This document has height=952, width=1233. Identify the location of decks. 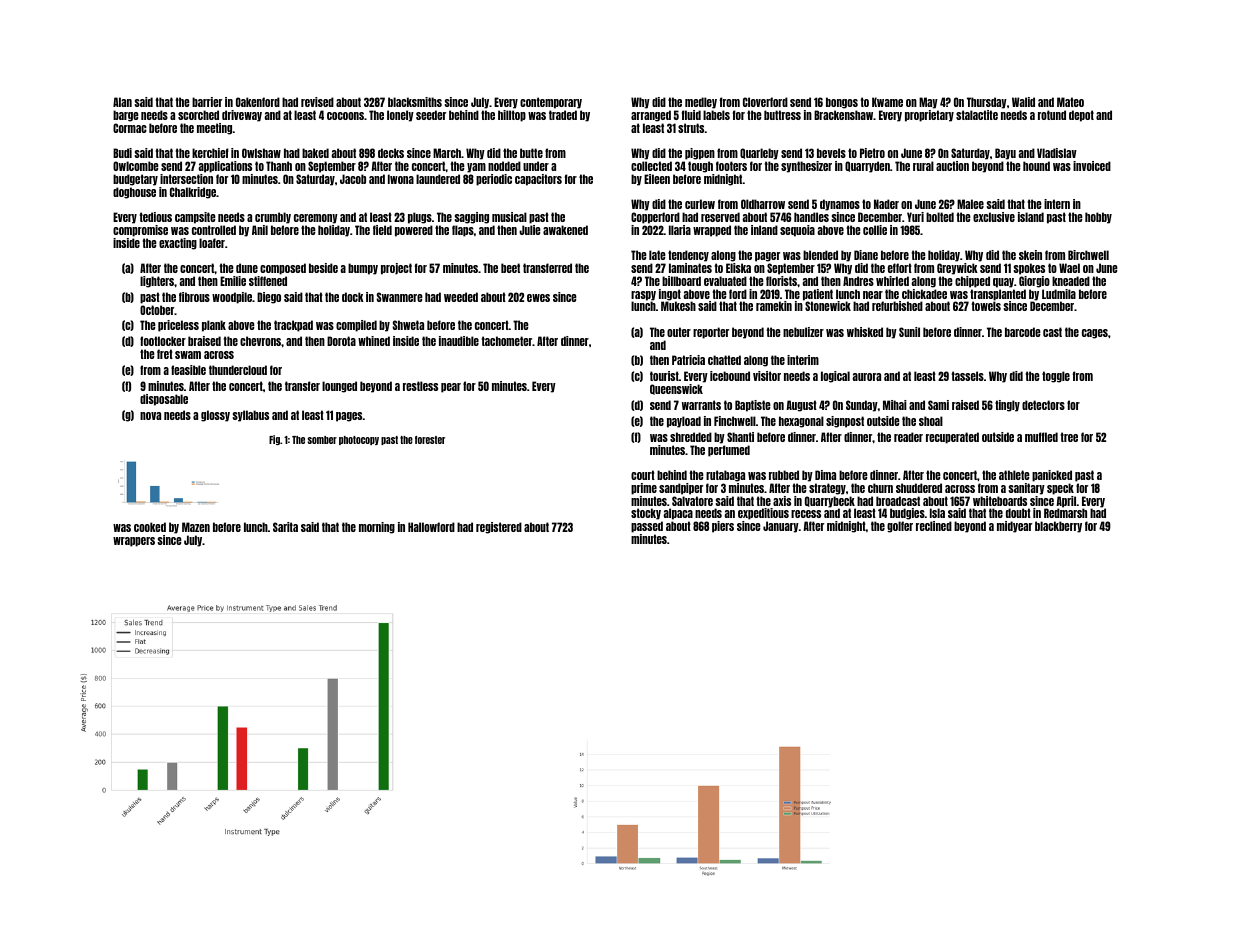
(391, 153).
